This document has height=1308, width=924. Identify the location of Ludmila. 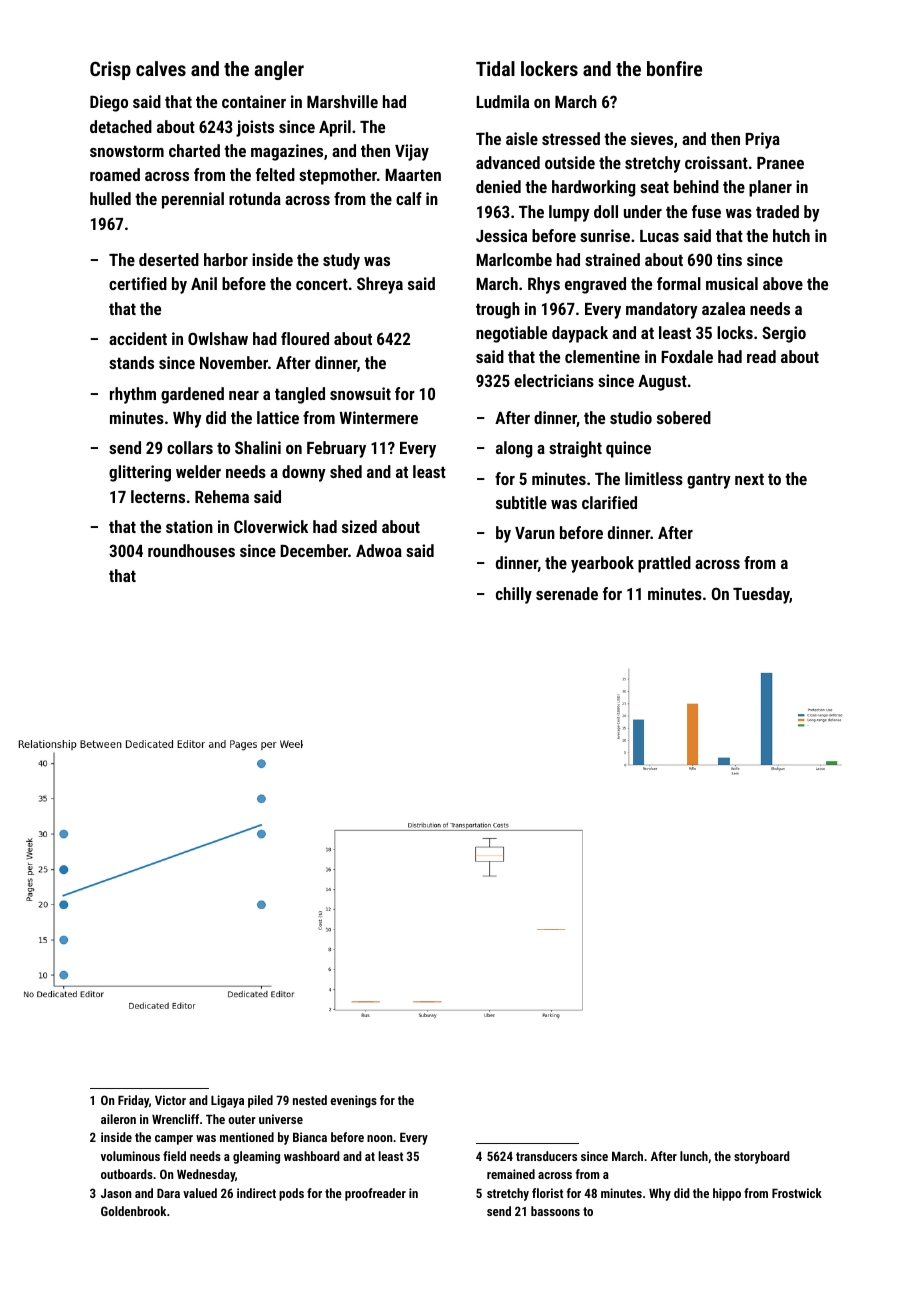
(502, 101).
